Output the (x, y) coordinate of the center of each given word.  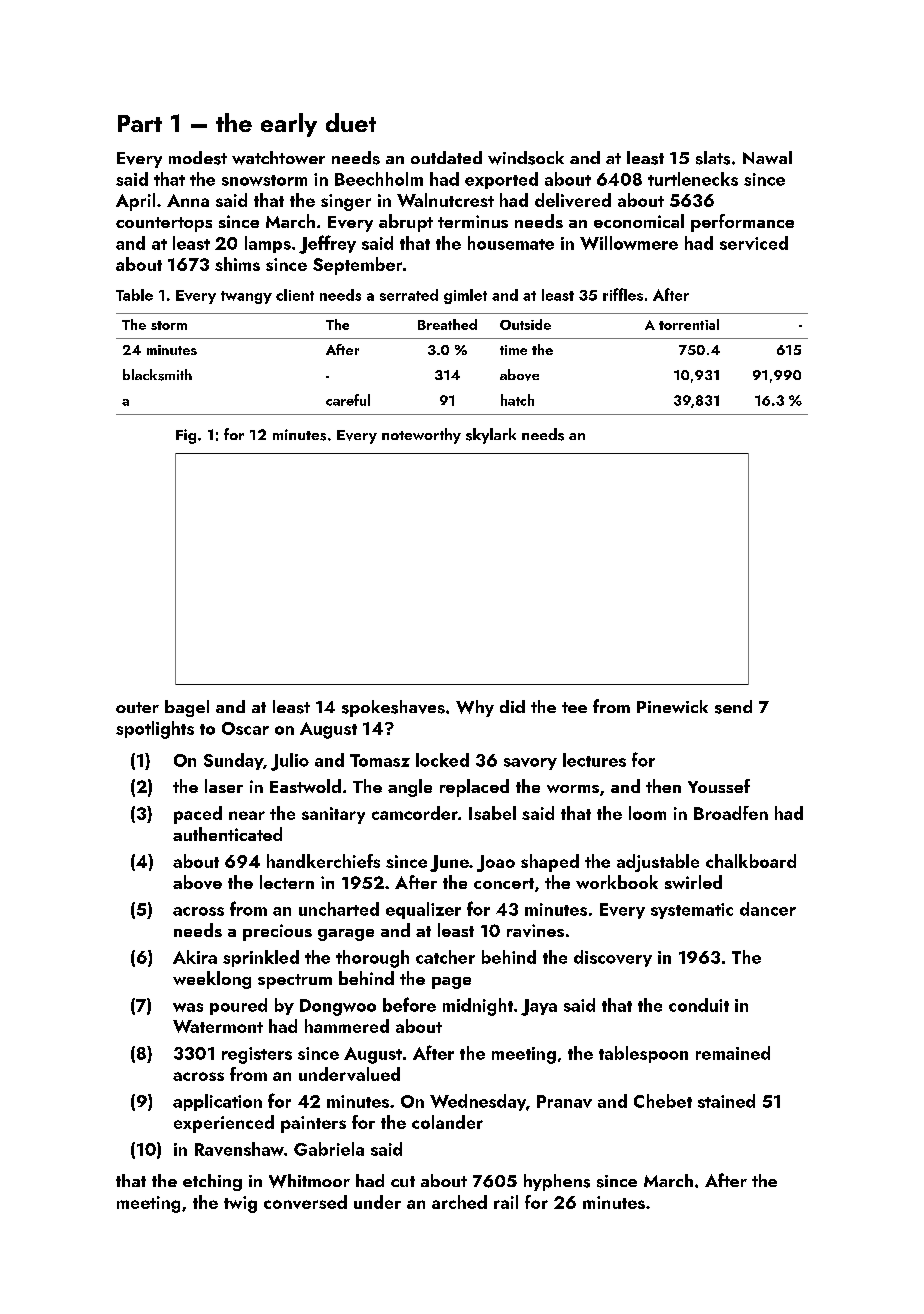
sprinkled (261, 958)
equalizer (423, 910)
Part (140, 123)
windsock (526, 158)
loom (647, 813)
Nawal (767, 157)
